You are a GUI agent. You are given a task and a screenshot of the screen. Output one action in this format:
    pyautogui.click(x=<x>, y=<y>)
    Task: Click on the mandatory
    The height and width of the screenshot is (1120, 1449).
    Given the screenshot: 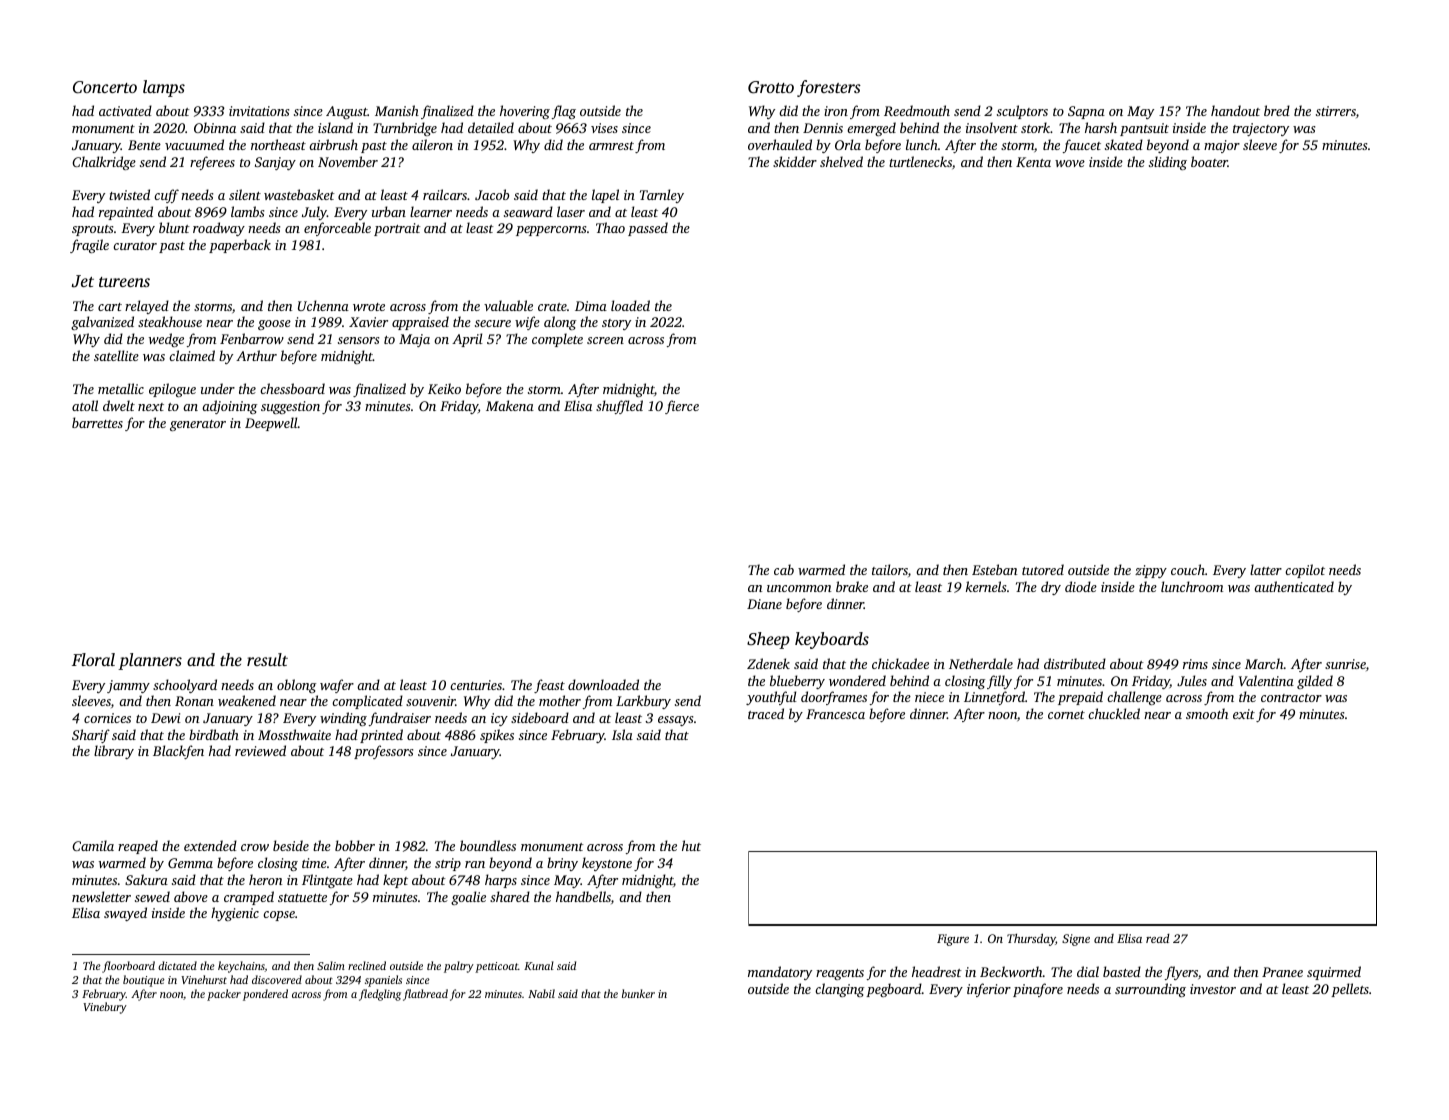 What is the action you would take?
    pyautogui.click(x=780, y=973)
